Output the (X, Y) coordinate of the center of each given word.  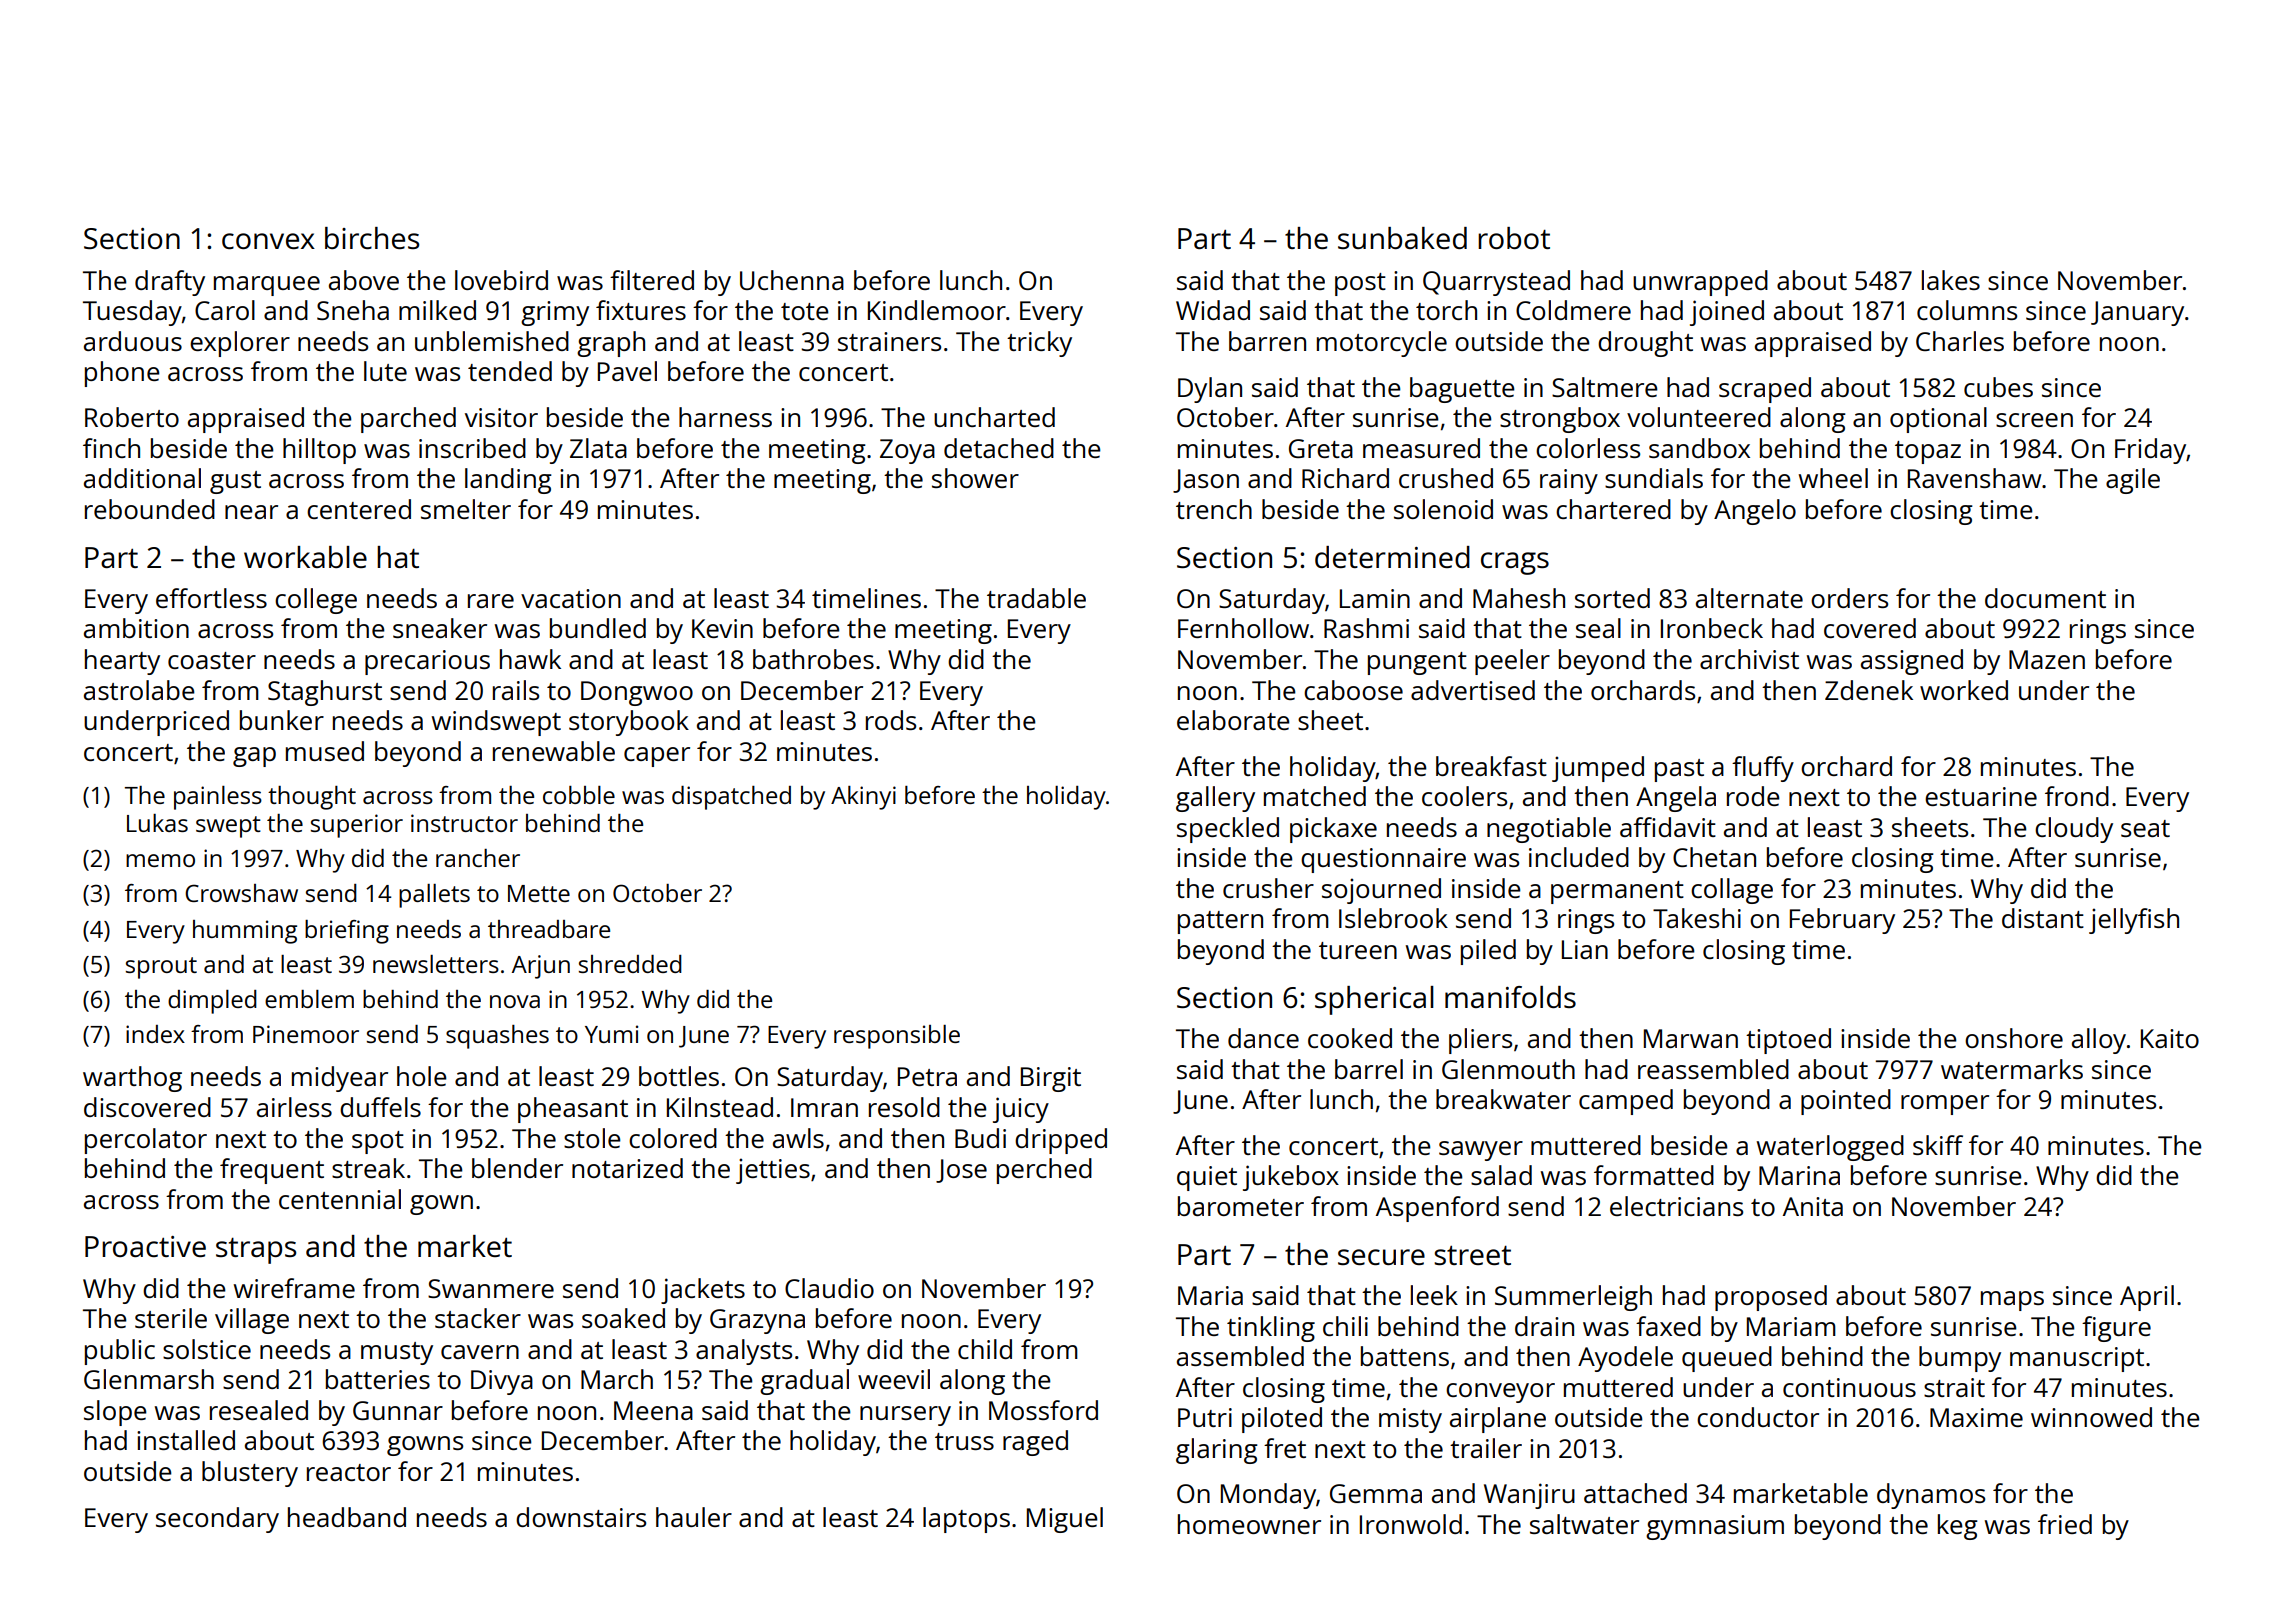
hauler (694, 1517)
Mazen (2047, 659)
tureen (1358, 950)
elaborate (1233, 720)
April (2147, 1298)
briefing (347, 932)
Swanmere (491, 1288)
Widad (1213, 310)
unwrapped (1700, 283)
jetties (773, 1171)
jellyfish (2134, 921)
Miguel (1065, 1520)
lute (385, 371)
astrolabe (139, 690)
